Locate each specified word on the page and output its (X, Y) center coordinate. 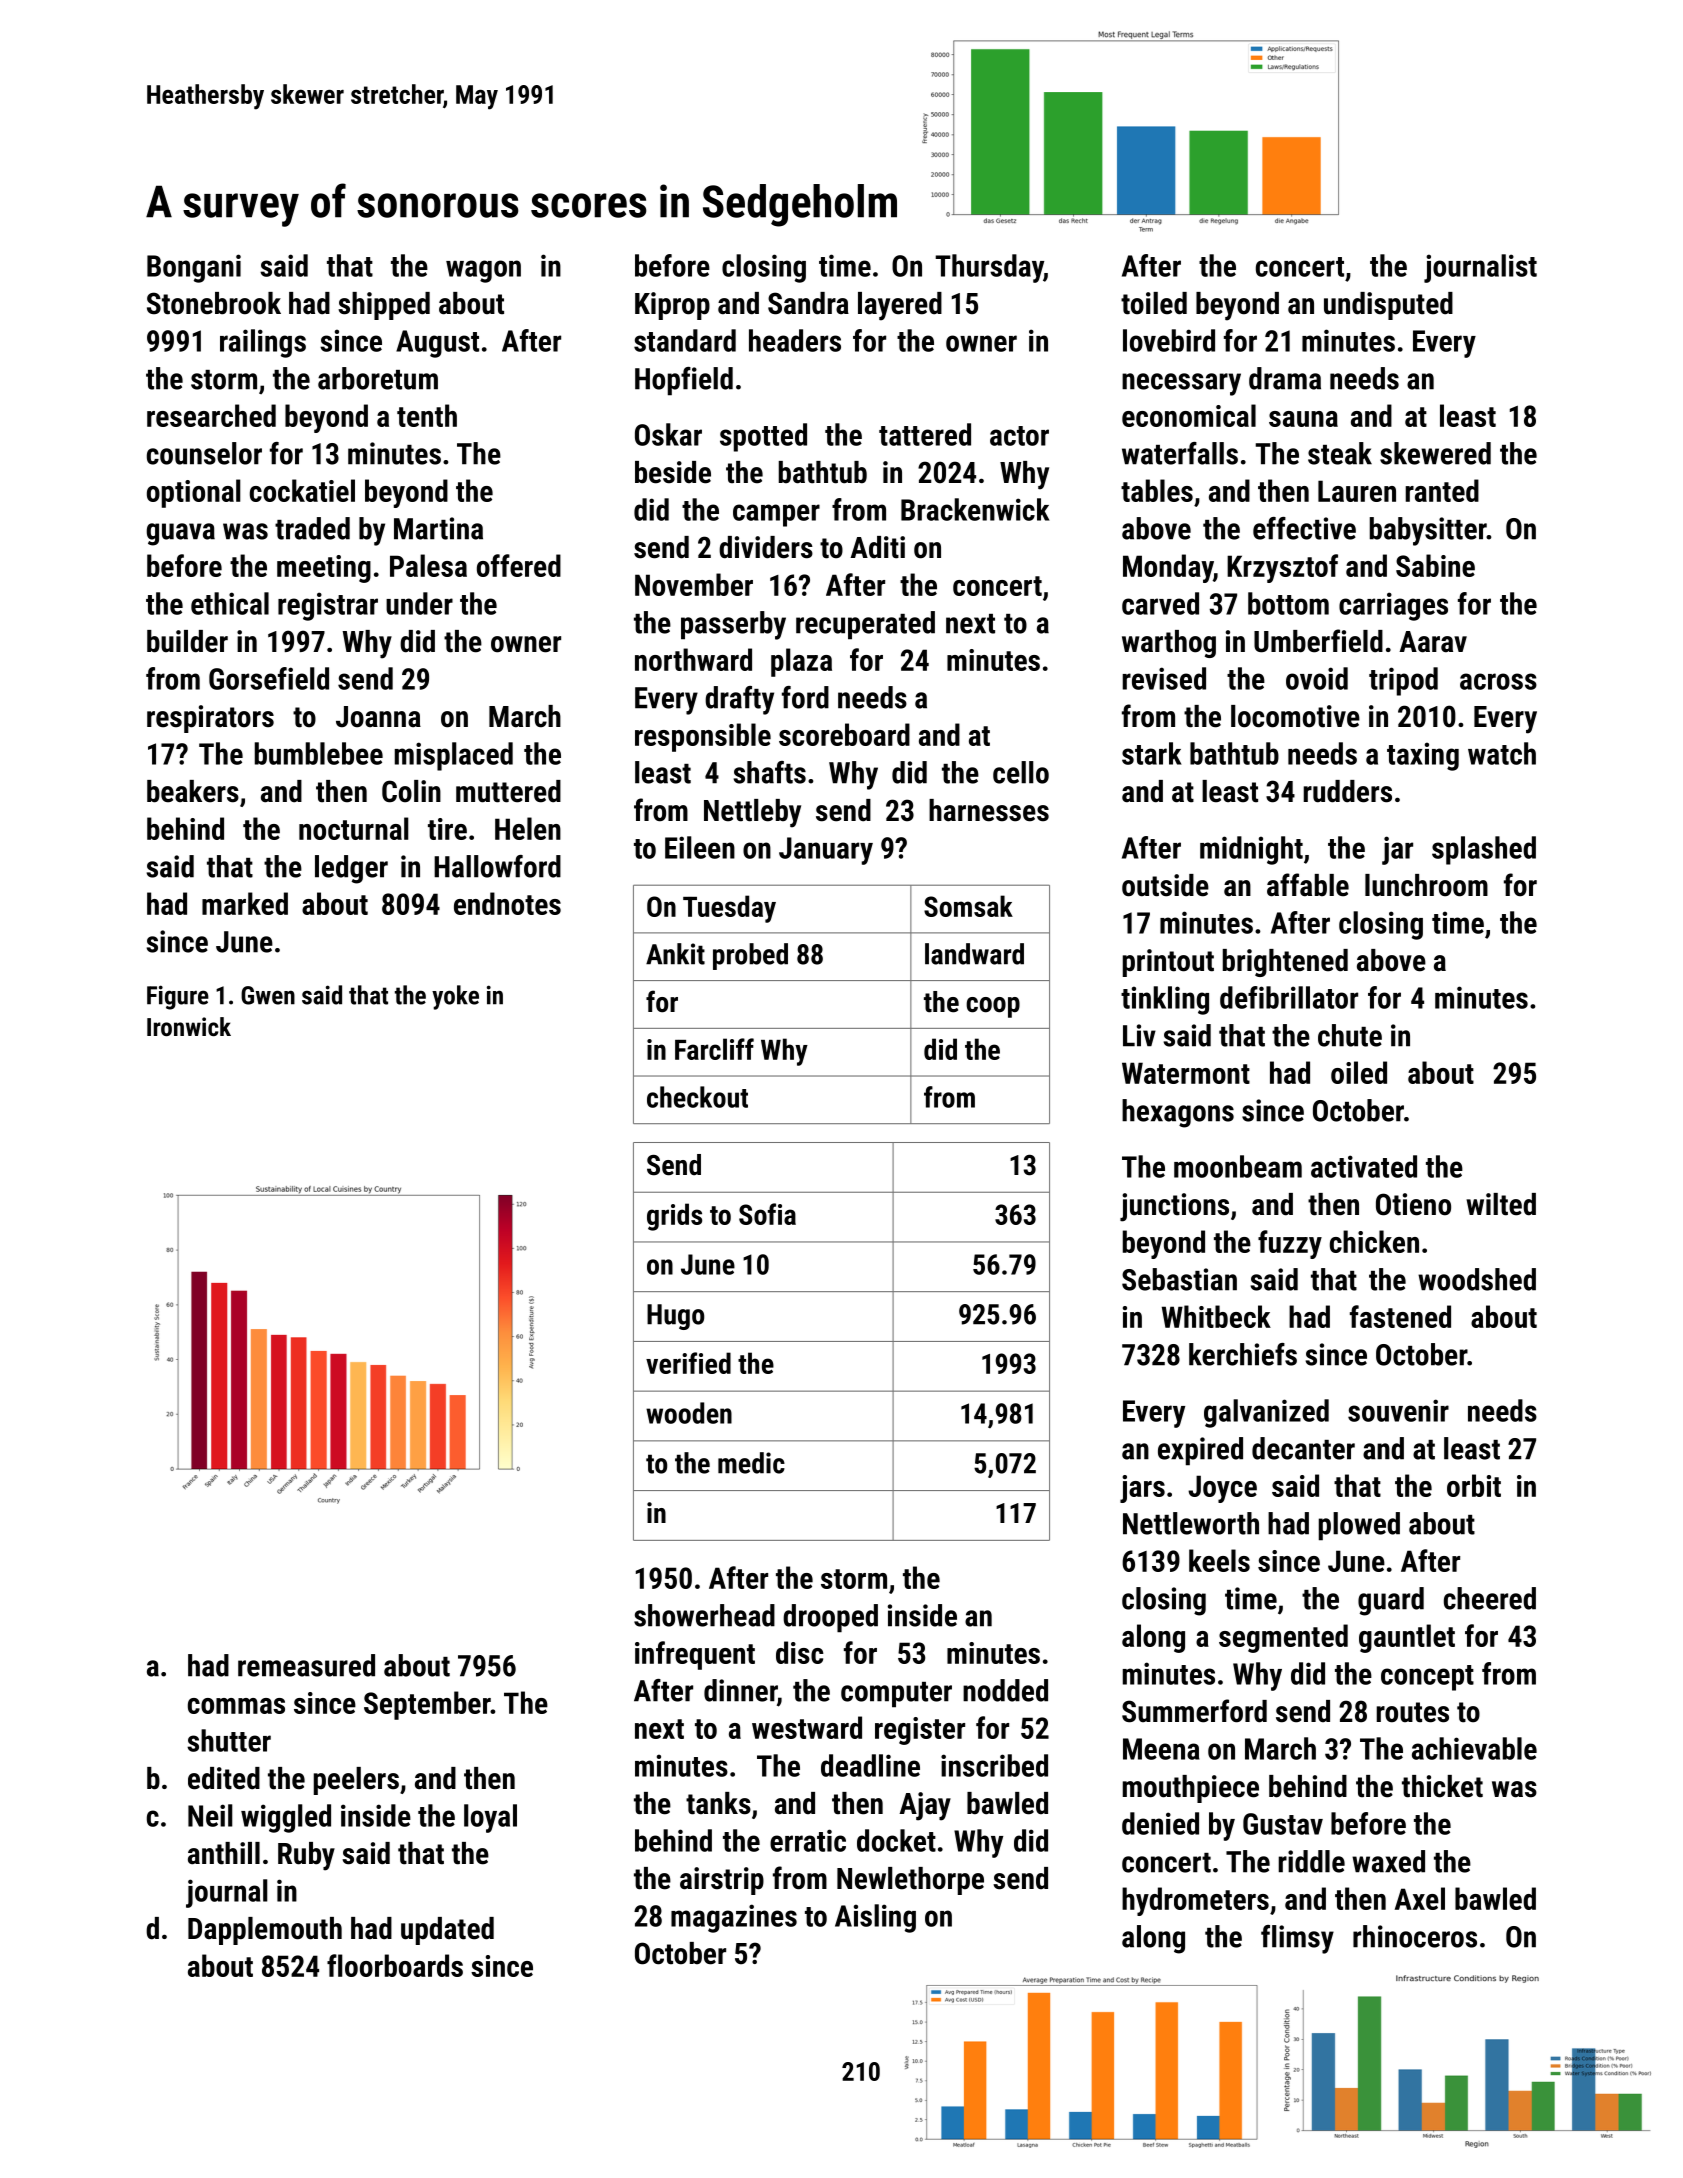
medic (751, 1463)
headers (795, 340)
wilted (1501, 1204)
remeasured (306, 1665)
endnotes (507, 903)
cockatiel (302, 490)
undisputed (1388, 306)
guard (1391, 1601)
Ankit (675, 954)
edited (224, 1778)
